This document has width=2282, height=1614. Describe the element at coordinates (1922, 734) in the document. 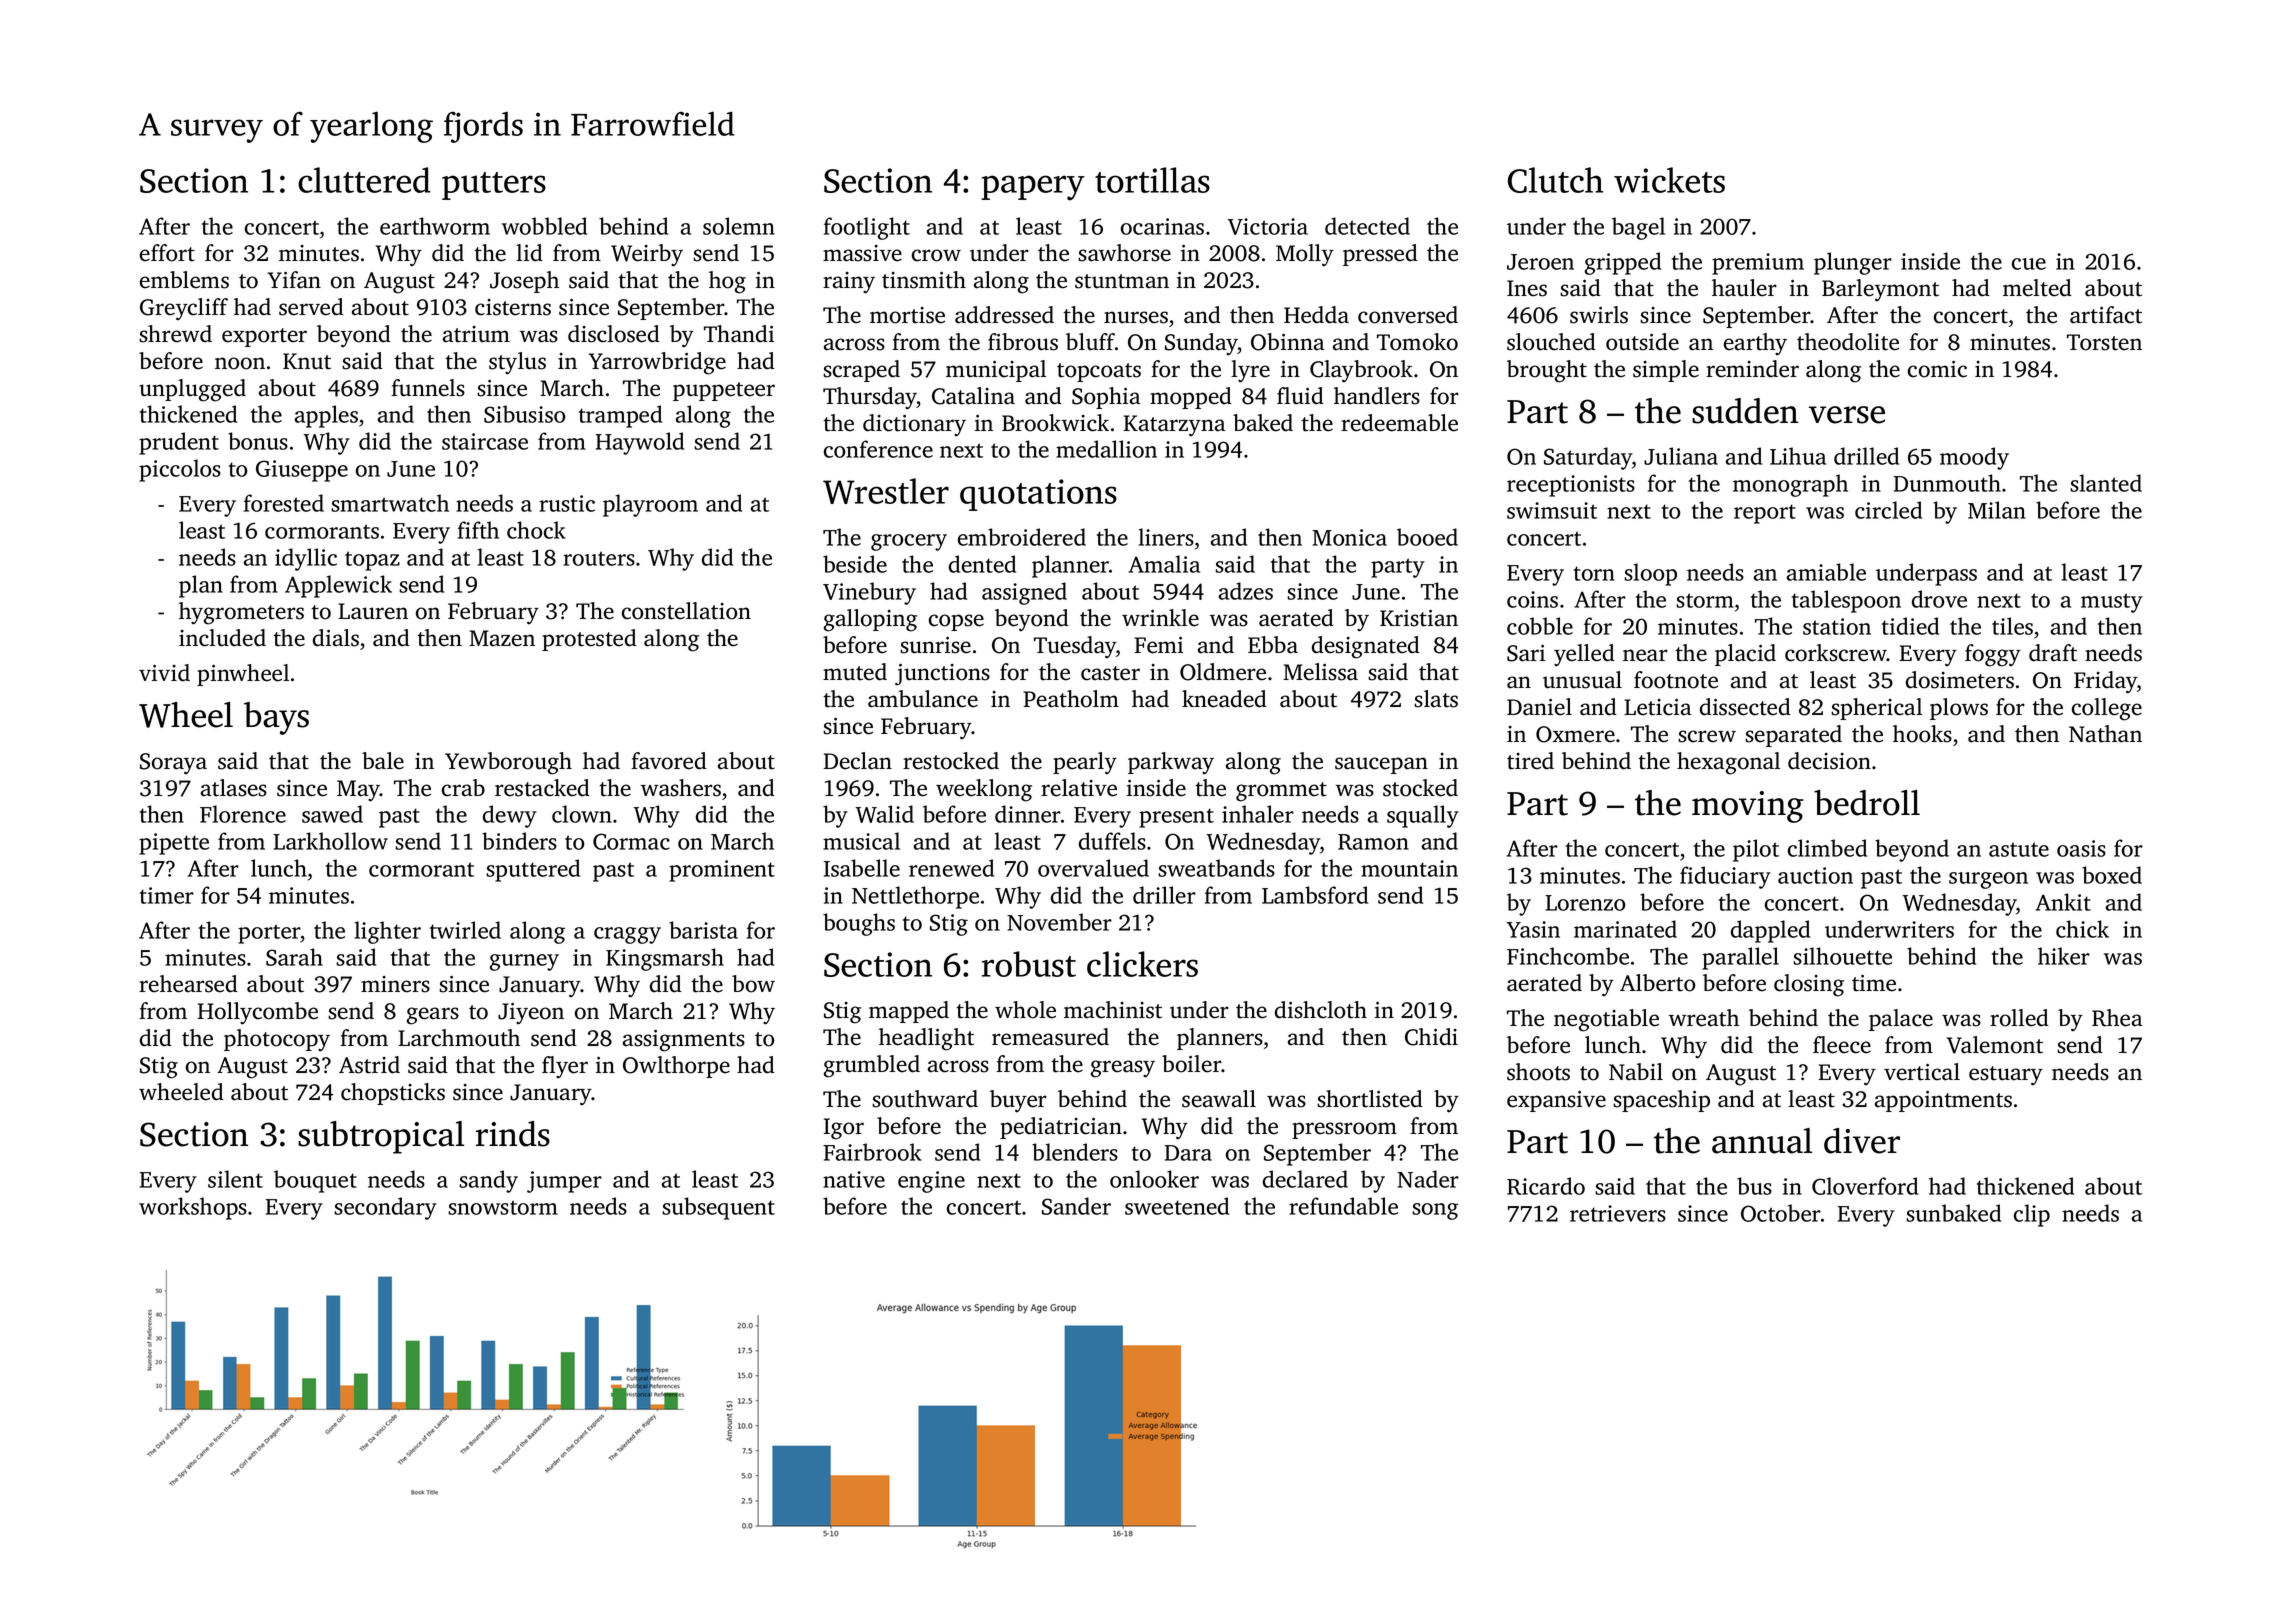

I see `hooks` at that location.
